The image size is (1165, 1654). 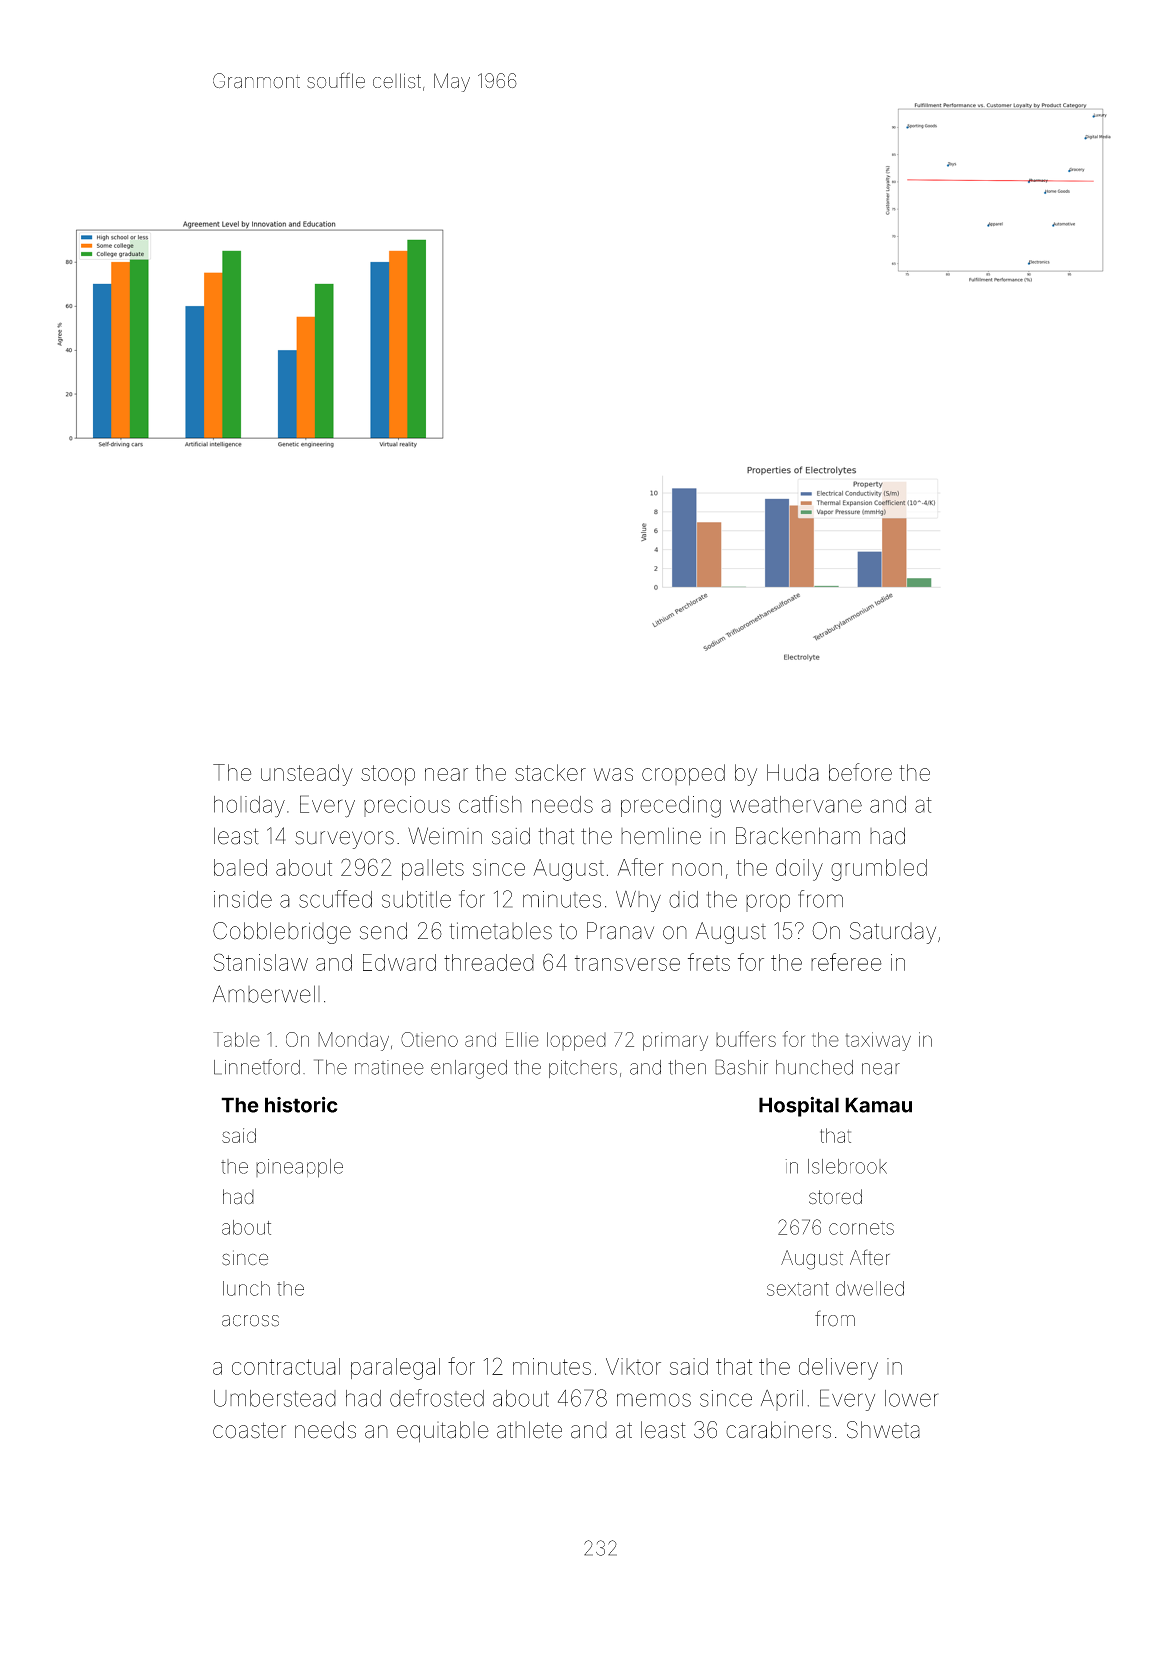 I want to click on before, so click(x=860, y=772).
